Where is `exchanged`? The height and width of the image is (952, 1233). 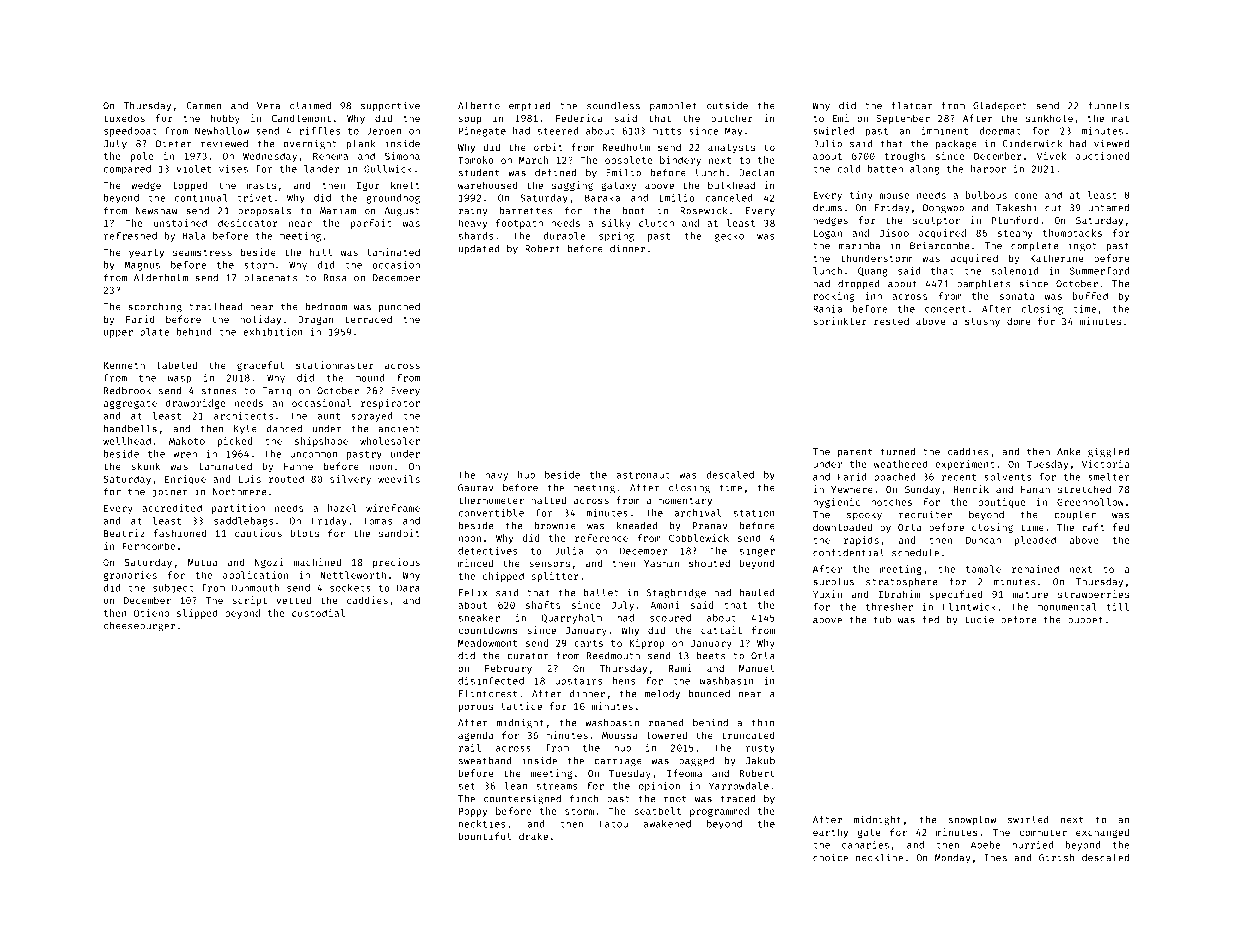 exchanged is located at coordinates (1102, 833).
